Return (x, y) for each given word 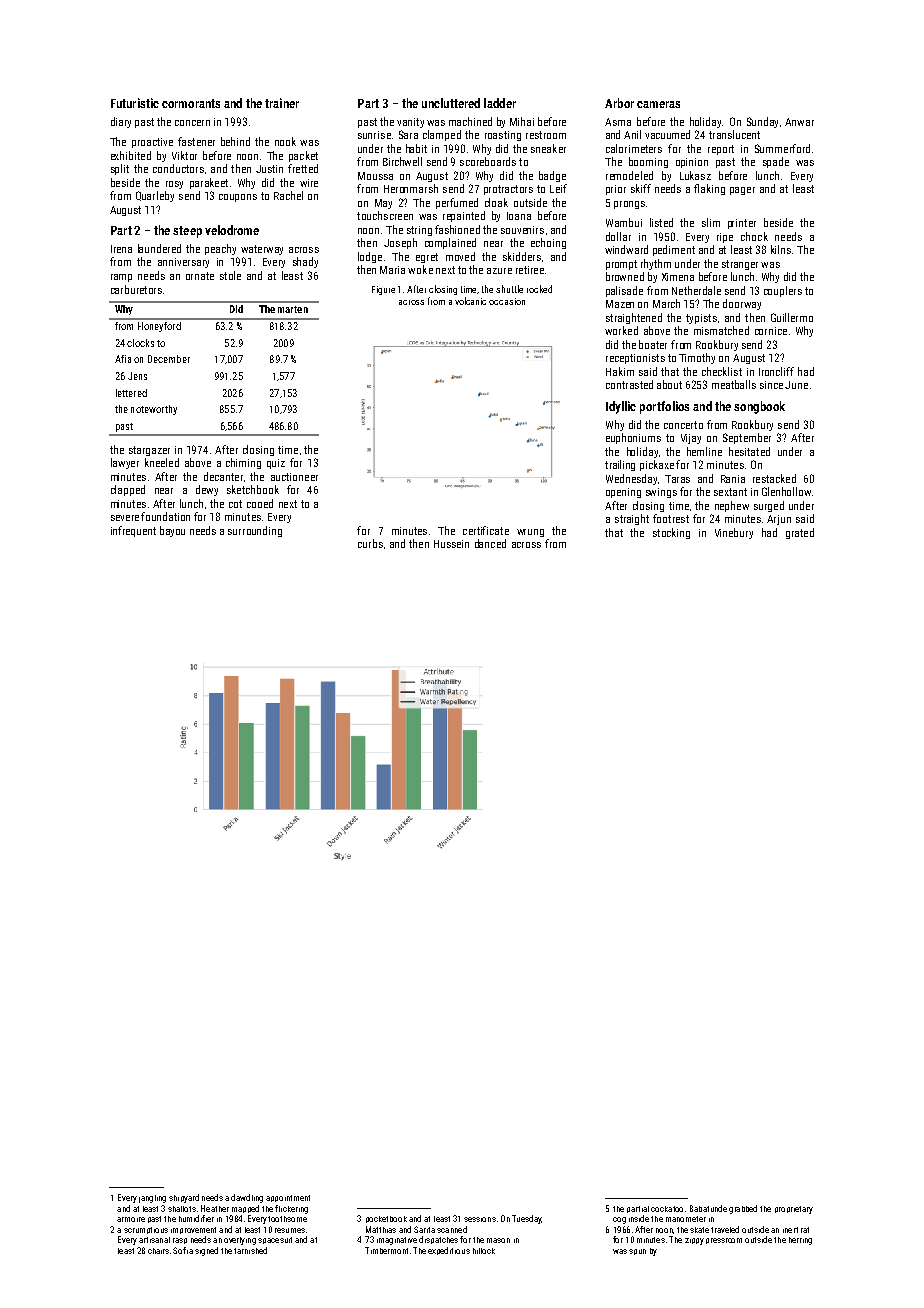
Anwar (799, 122)
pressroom (724, 1241)
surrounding (255, 531)
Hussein (451, 544)
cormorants (191, 103)
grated (800, 533)
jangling (152, 1199)
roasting (503, 136)
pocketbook (386, 1219)
